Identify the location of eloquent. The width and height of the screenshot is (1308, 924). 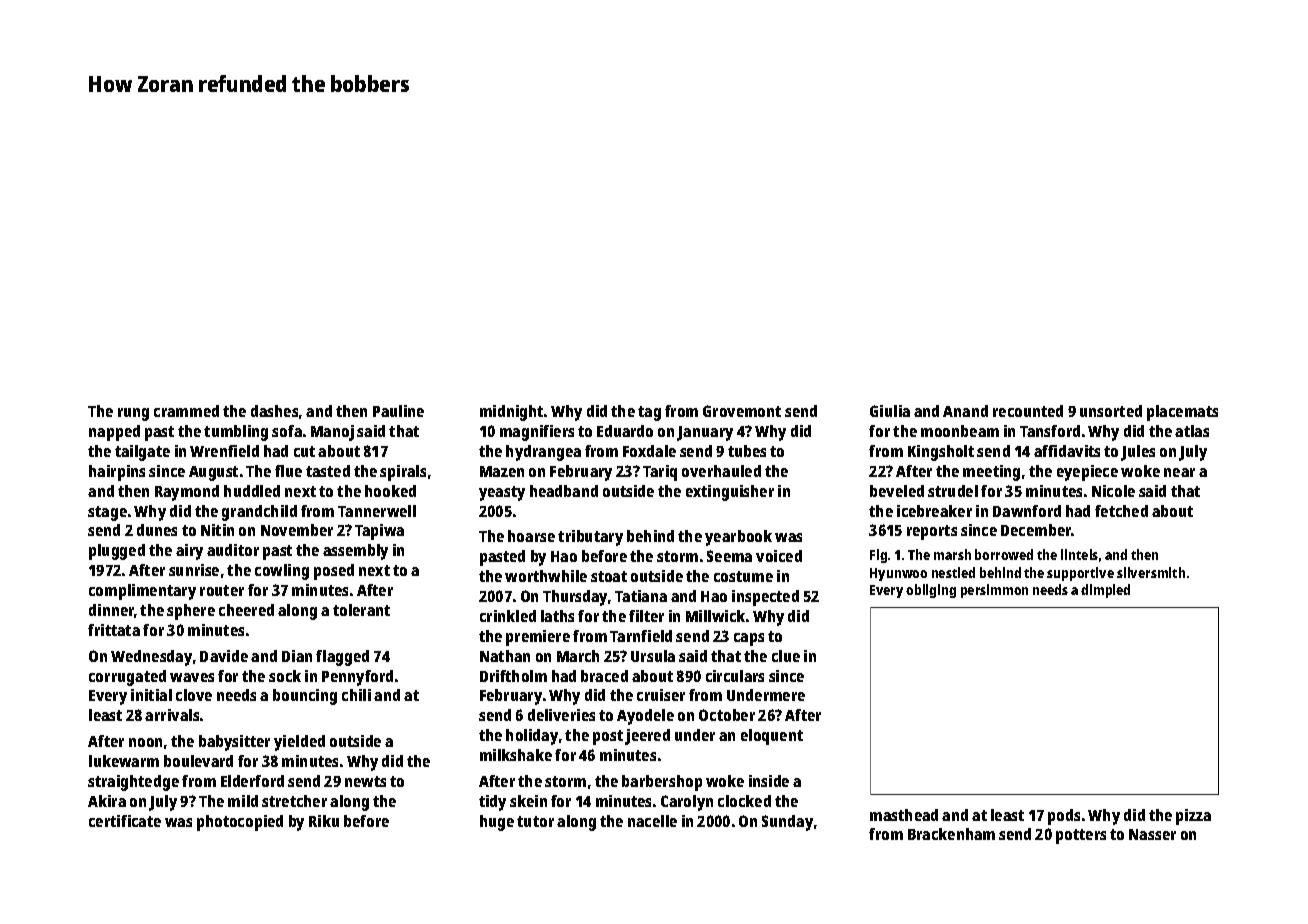
(772, 737).
